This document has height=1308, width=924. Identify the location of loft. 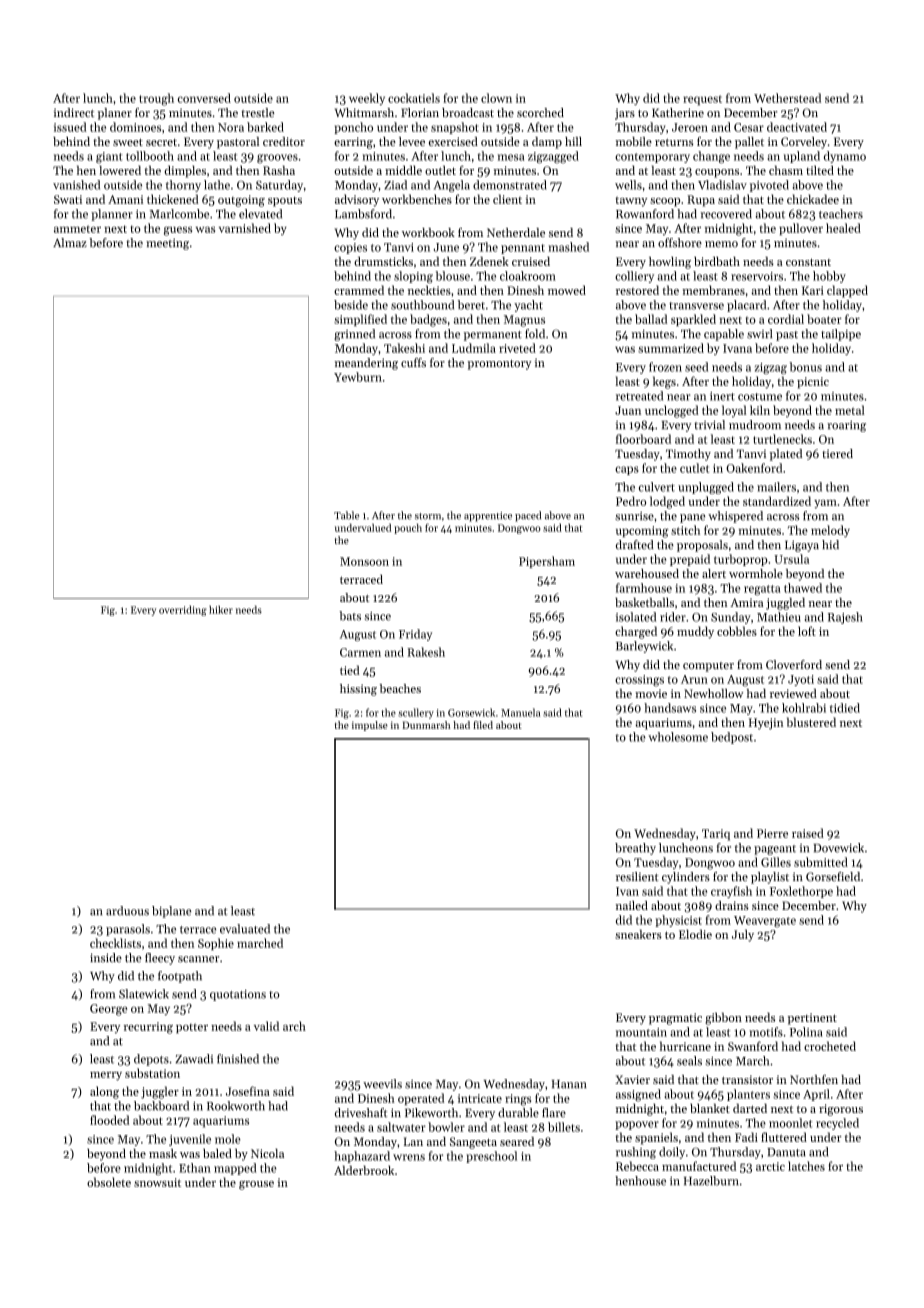
(807, 631).
